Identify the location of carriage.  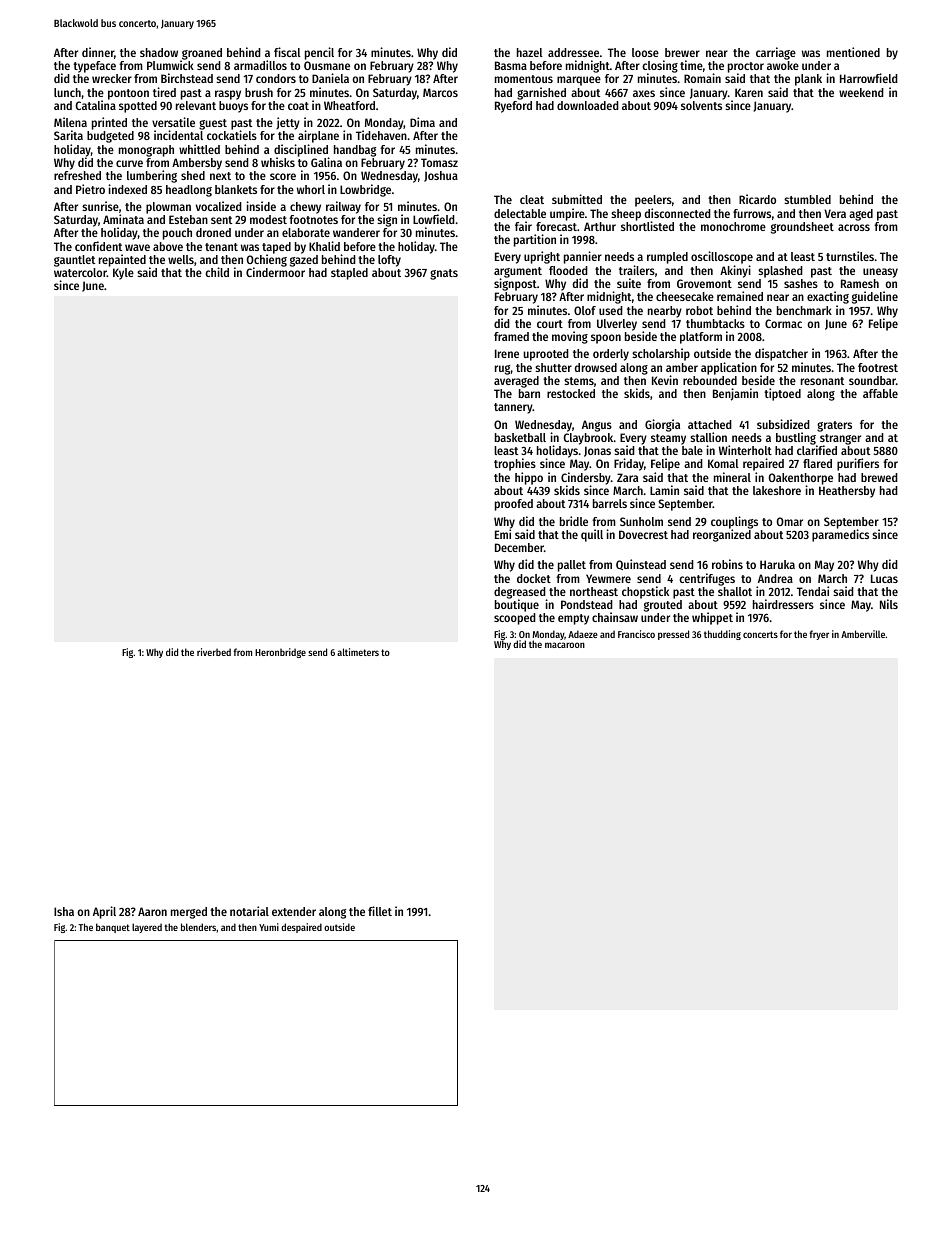
(776, 53).
